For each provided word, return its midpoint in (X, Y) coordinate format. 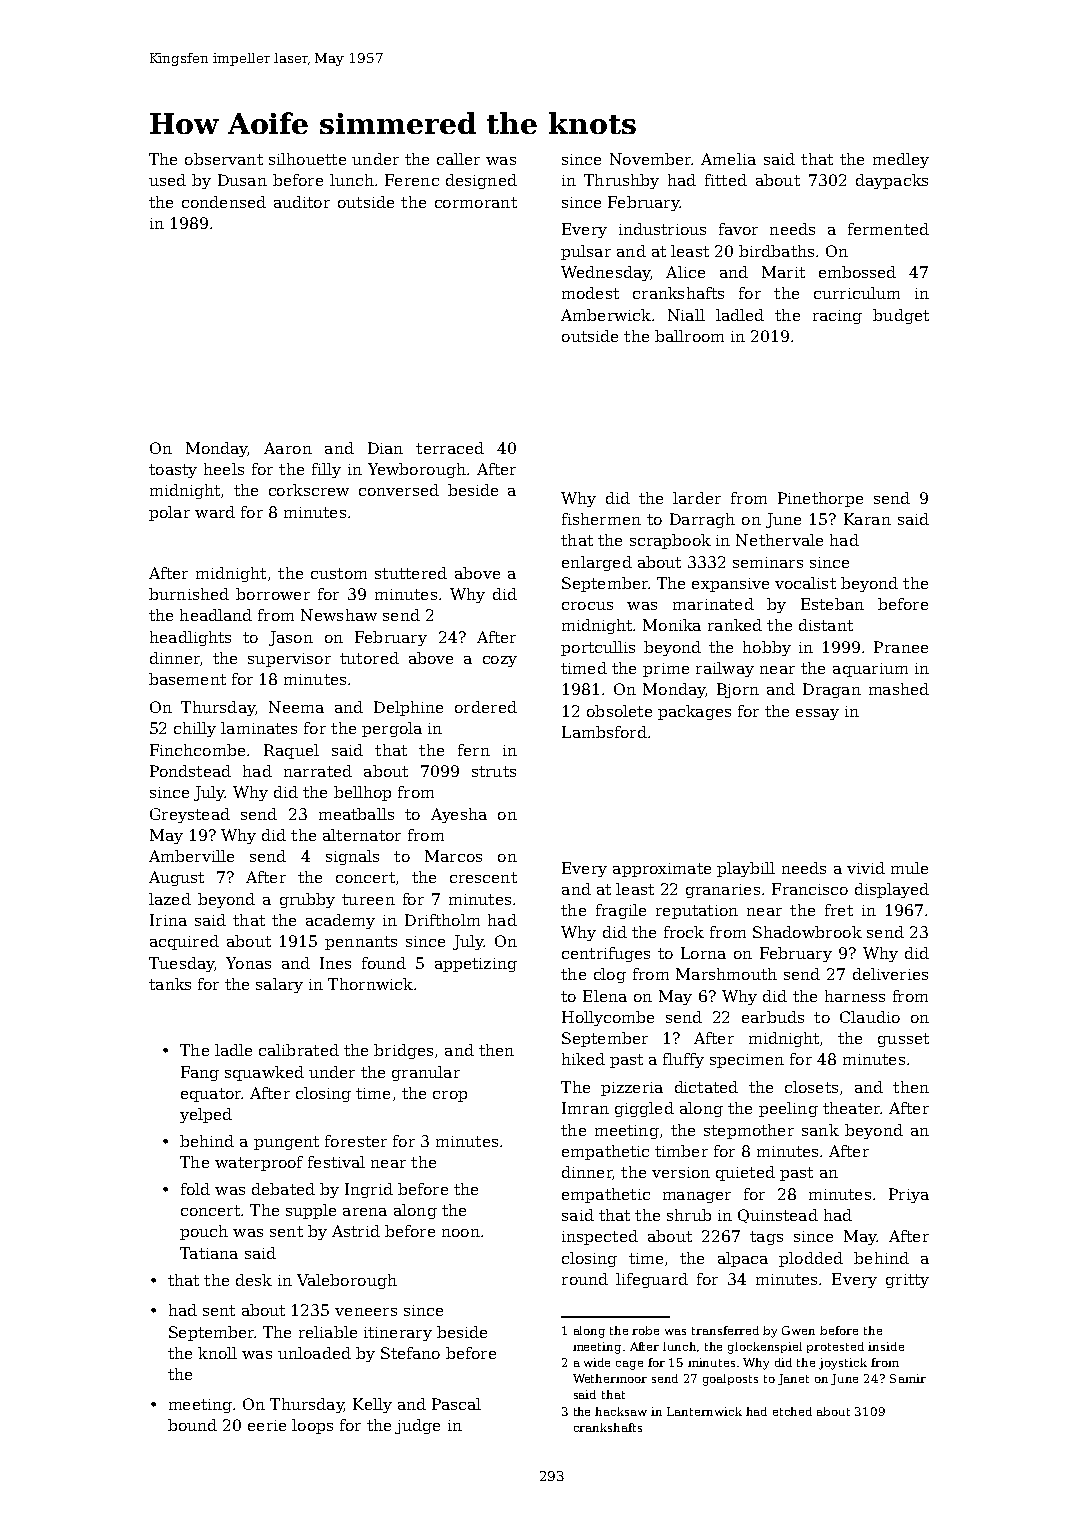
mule (909, 868)
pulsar (586, 252)
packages (694, 712)
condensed (224, 202)
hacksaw (621, 1411)
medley (901, 160)
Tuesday (181, 964)
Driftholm (442, 920)
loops (312, 1426)
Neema (296, 707)
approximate (662, 870)
